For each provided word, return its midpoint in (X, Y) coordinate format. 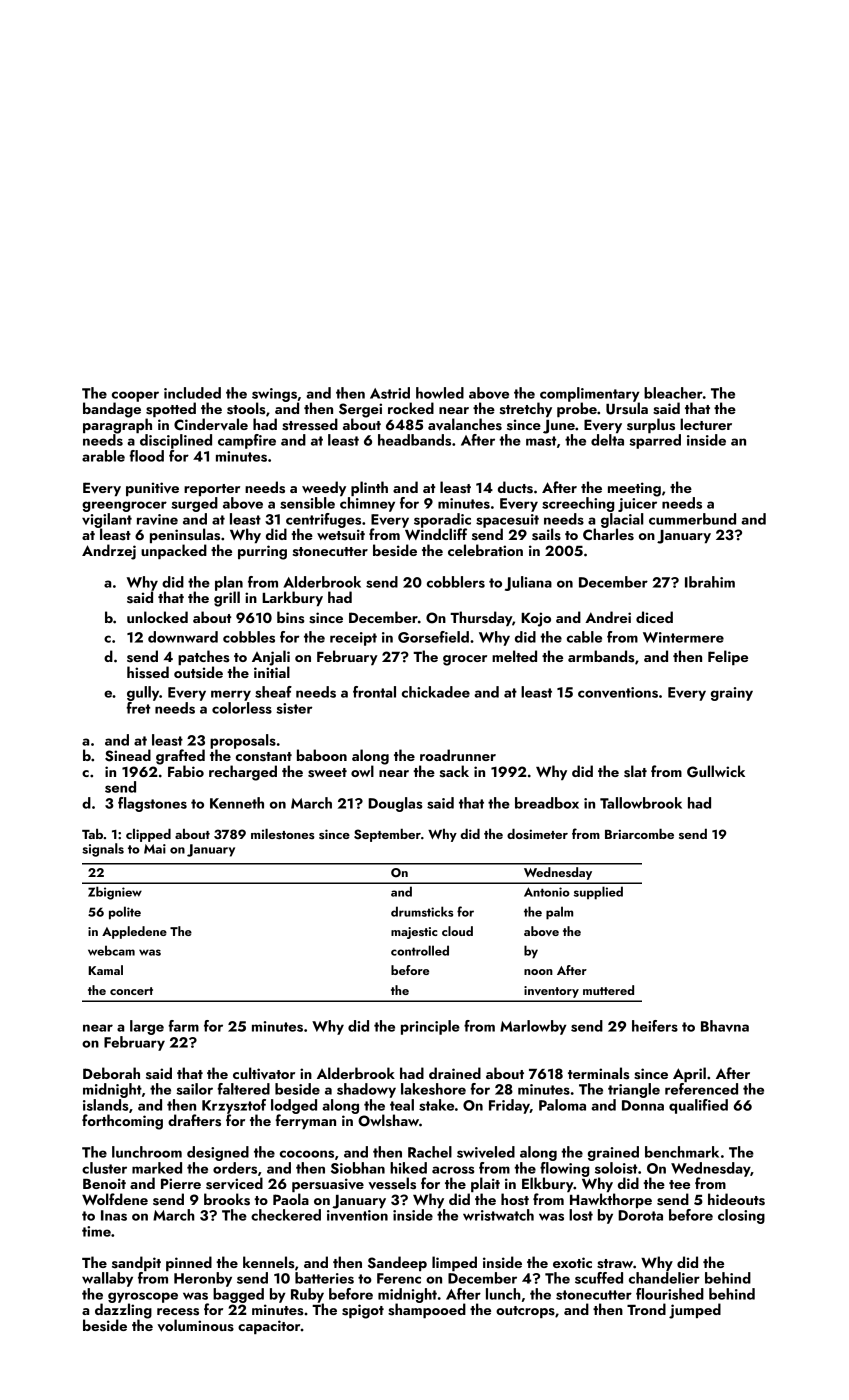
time (96, 1231)
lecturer (706, 424)
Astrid (390, 393)
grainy (732, 694)
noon (538, 972)
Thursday (481, 618)
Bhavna (725, 1026)
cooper (135, 396)
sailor (194, 1089)
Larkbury (292, 598)
